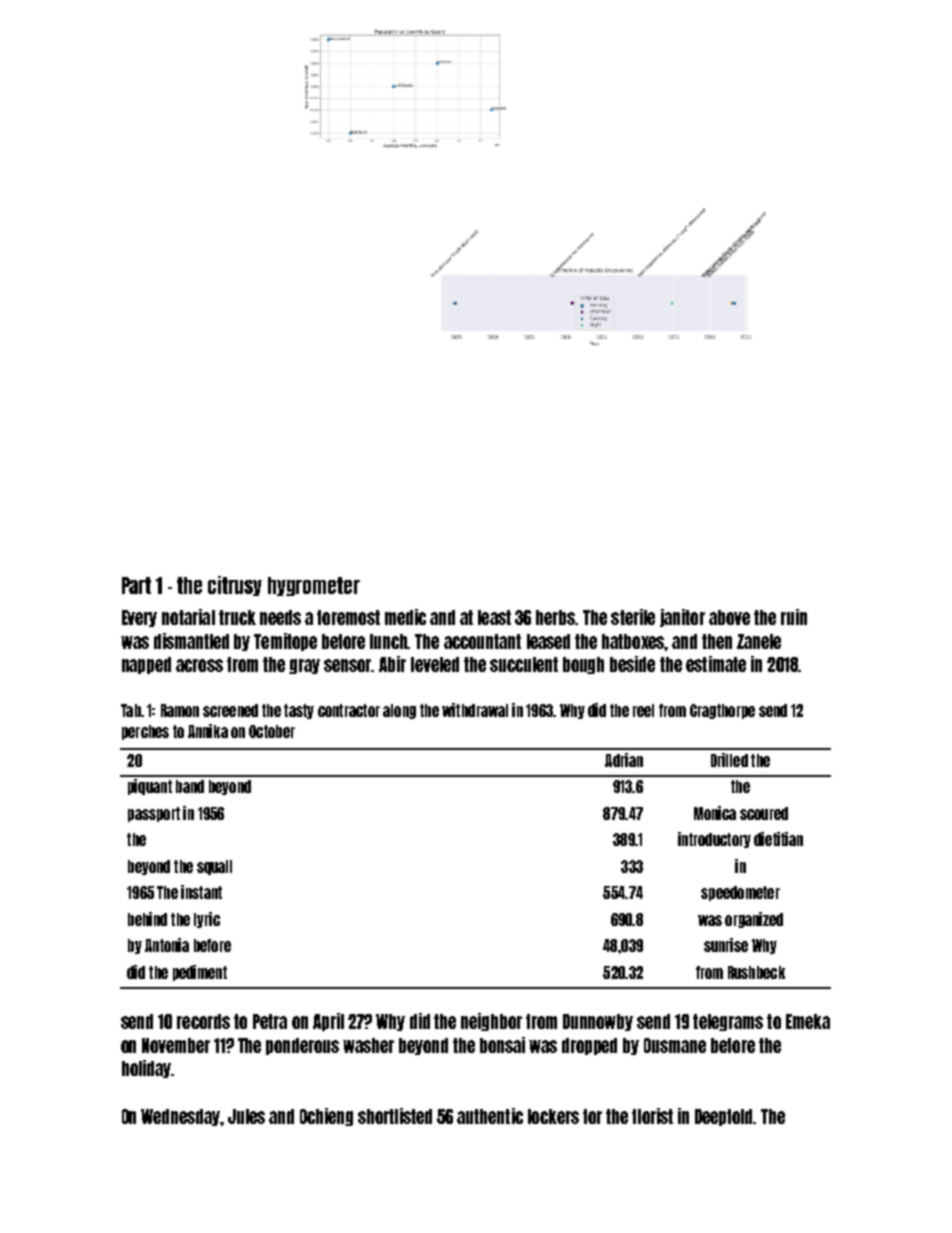 Image resolution: width=952 pixels, height=1233 pixels. Describe the element at coordinates (395, 1116) in the screenshot. I see `shortlisted` at that location.
